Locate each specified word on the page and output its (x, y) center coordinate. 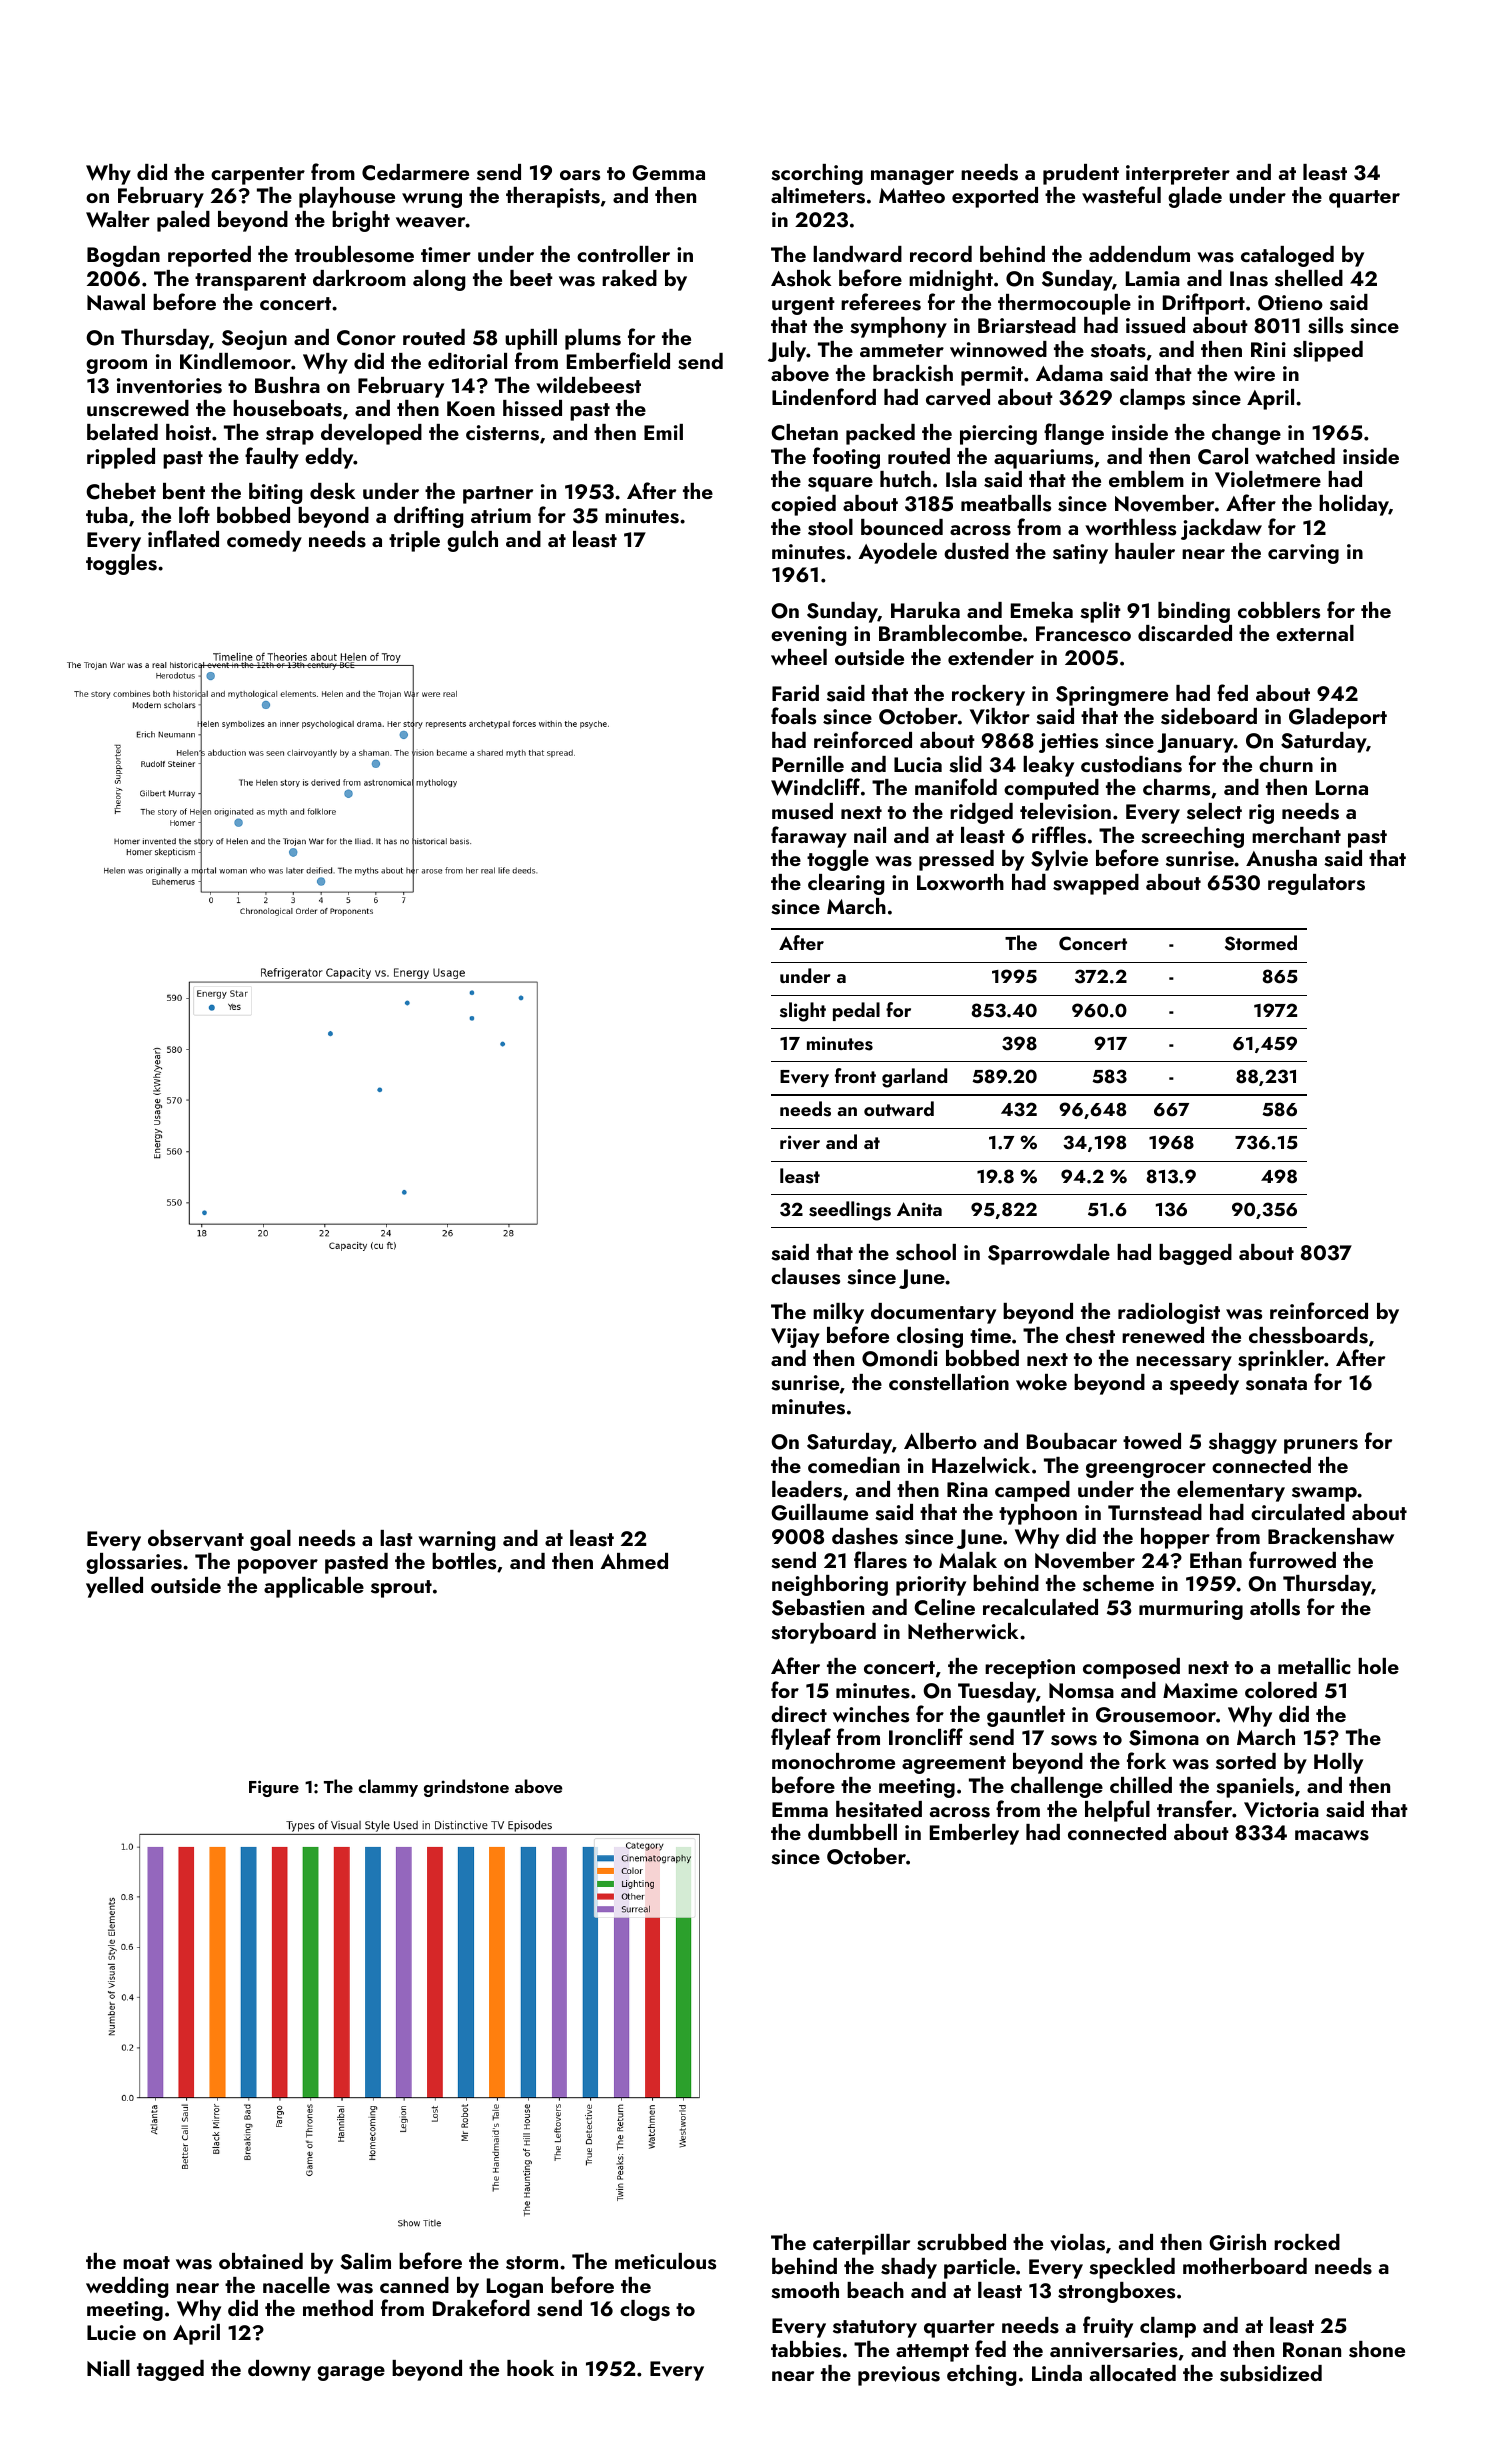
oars (580, 175)
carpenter (258, 176)
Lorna (1342, 787)
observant (196, 1538)
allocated (1133, 2373)
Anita (919, 1209)
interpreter (1178, 175)
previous (899, 2376)
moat (146, 2262)
